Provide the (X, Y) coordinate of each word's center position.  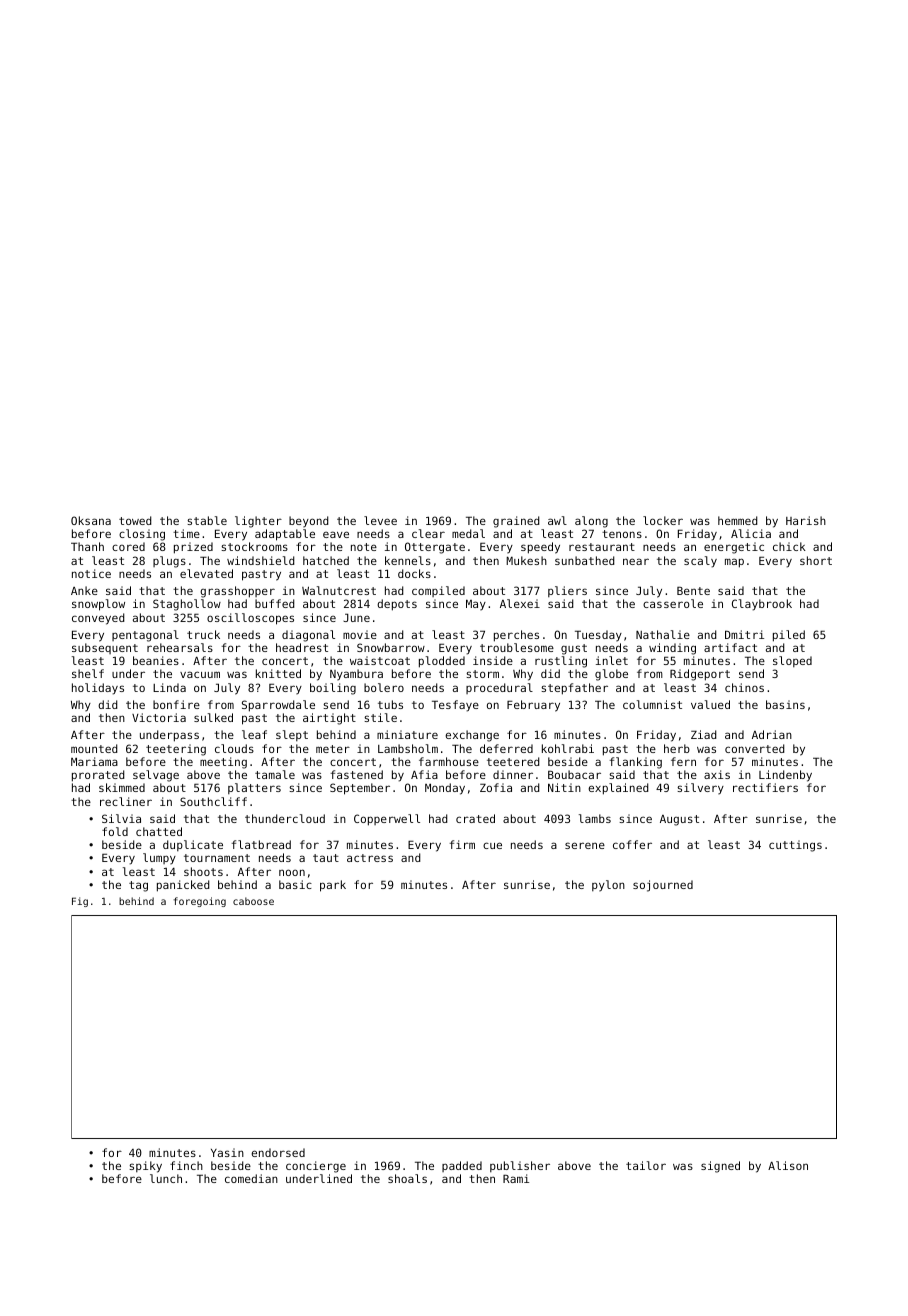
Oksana (91, 520)
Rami (516, 1178)
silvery (700, 789)
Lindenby (785, 776)
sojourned (663, 886)
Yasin (227, 1152)
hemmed (738, 520)
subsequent (105, 648)
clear (428, 533)
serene (585, 845)
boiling (333, 689)
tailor (646, 1165)
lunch (166, 1178)
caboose (253, 901)
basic (295, 884)
